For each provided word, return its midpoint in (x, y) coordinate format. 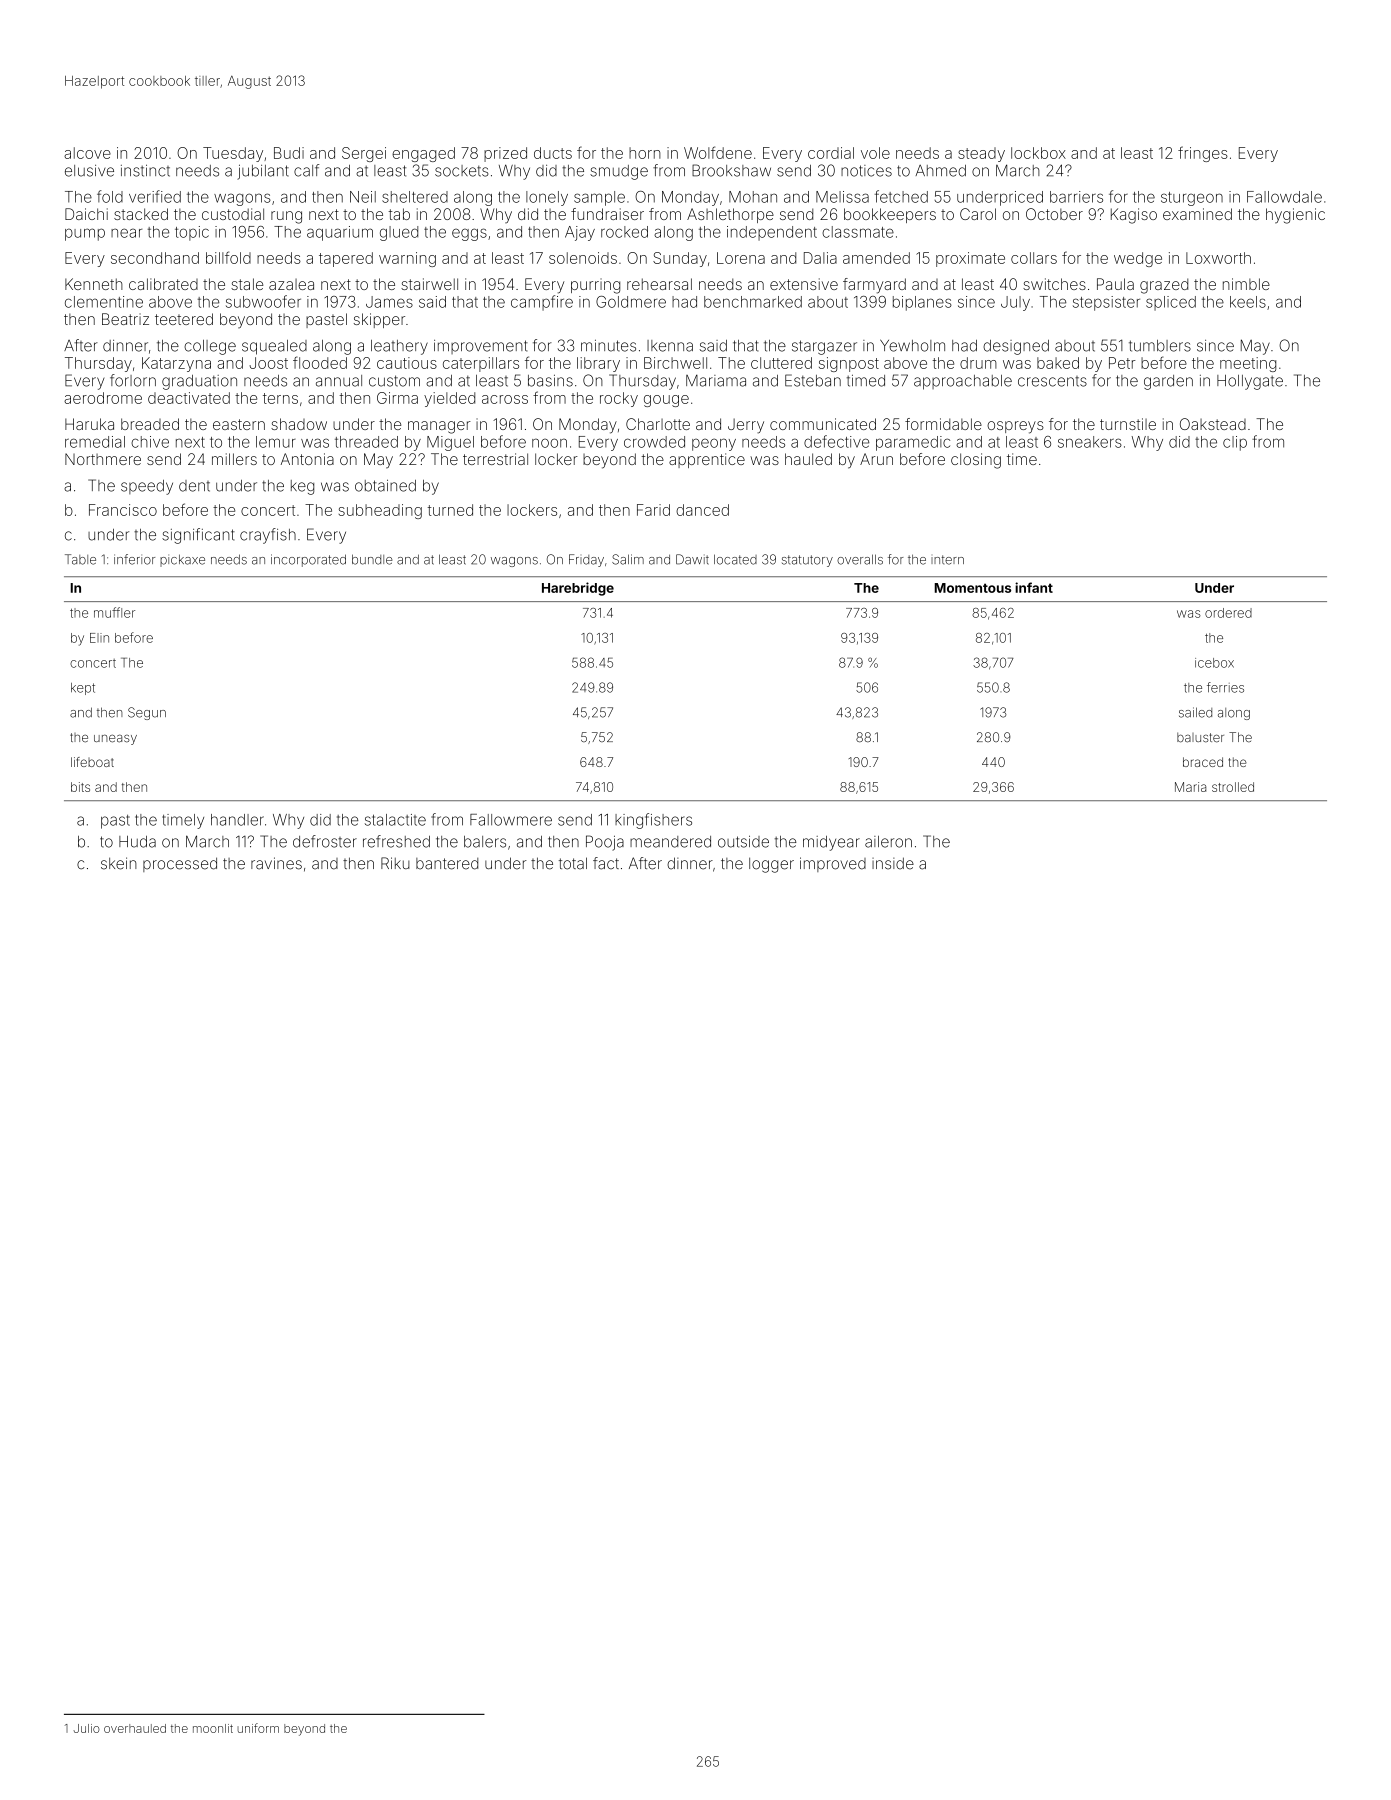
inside (893, 863)
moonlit (213, 1728)
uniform (258, 1728)
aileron (888, 842)
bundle (372, 559)
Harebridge (578, 589)
